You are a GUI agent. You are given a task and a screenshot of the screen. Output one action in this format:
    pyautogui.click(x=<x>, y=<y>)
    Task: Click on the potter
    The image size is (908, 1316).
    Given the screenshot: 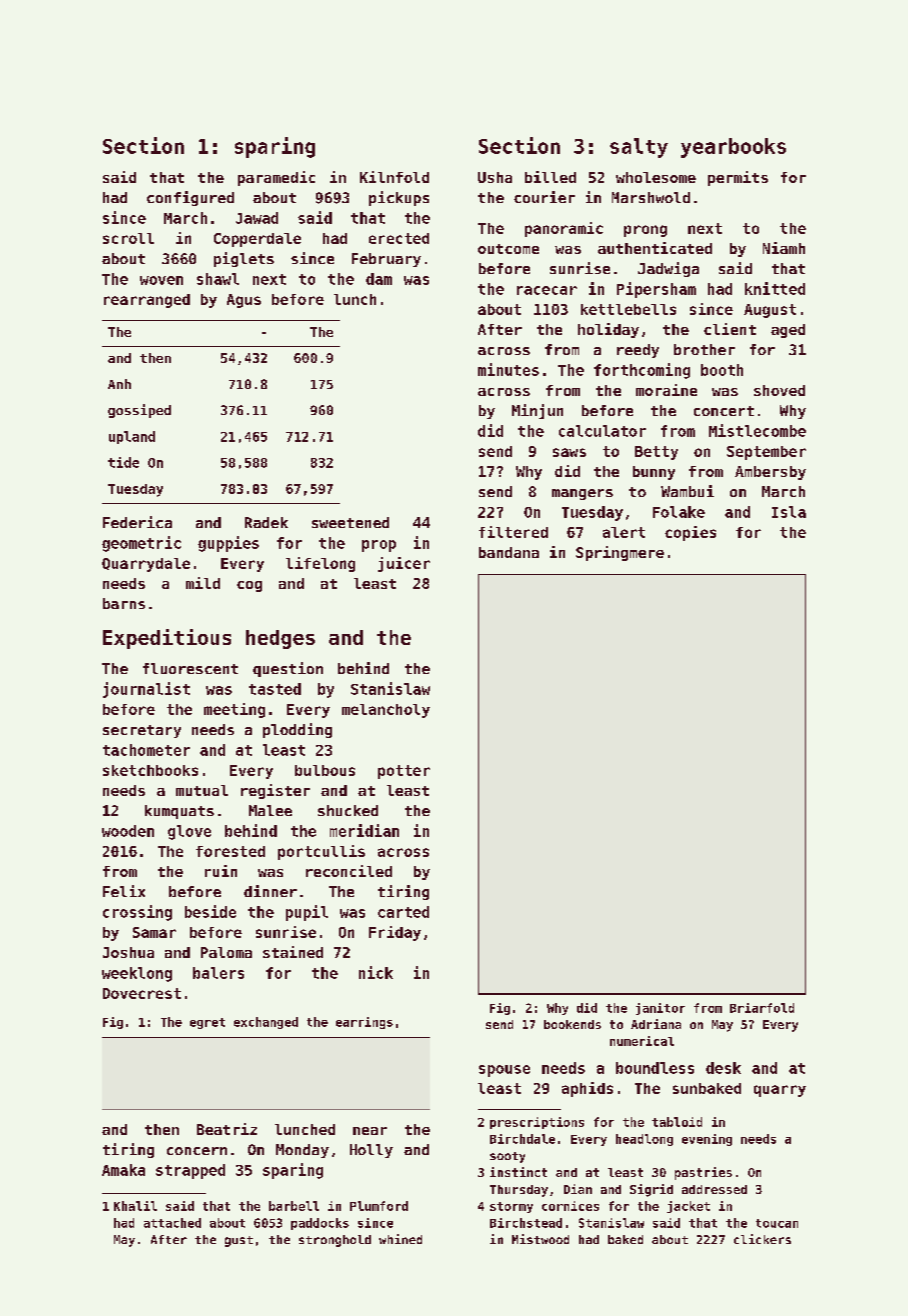 What is the action you would take?
    pyautogui.click(x=404, y=772)
